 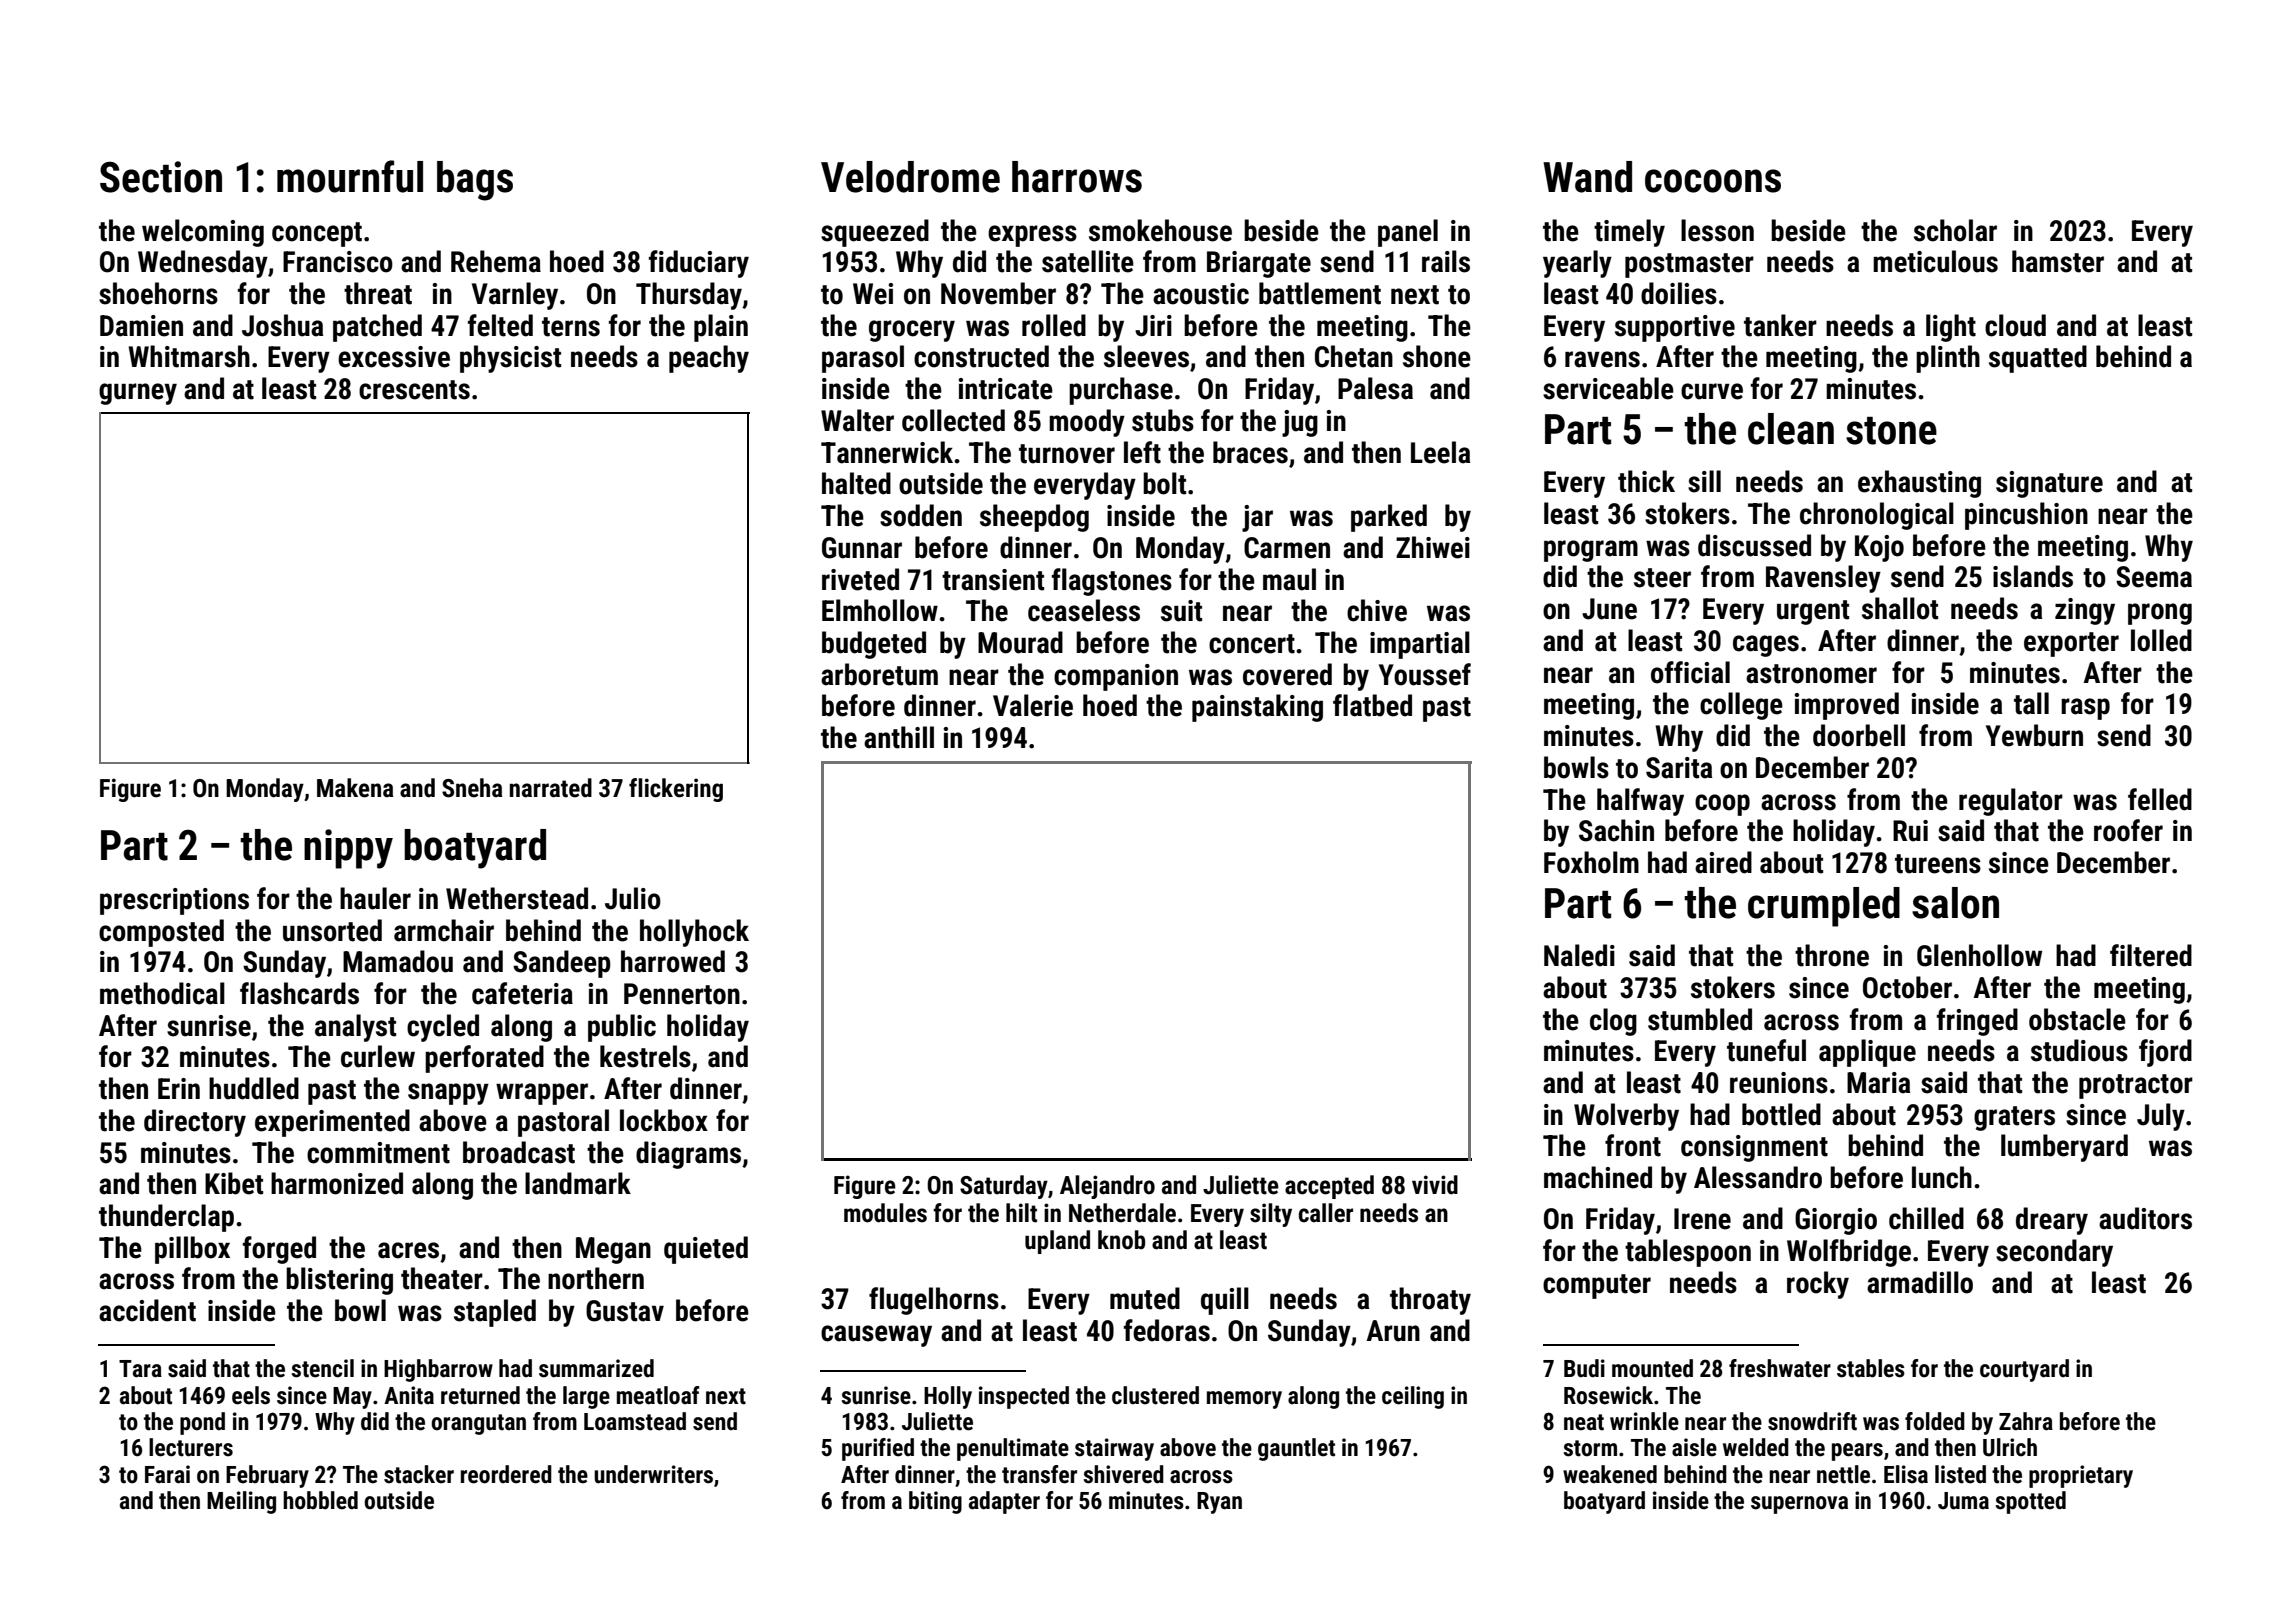 What do you see at coordinates (878, 1449) in the screenshot?
I see `purified` at bounding box center [878, 1449].
